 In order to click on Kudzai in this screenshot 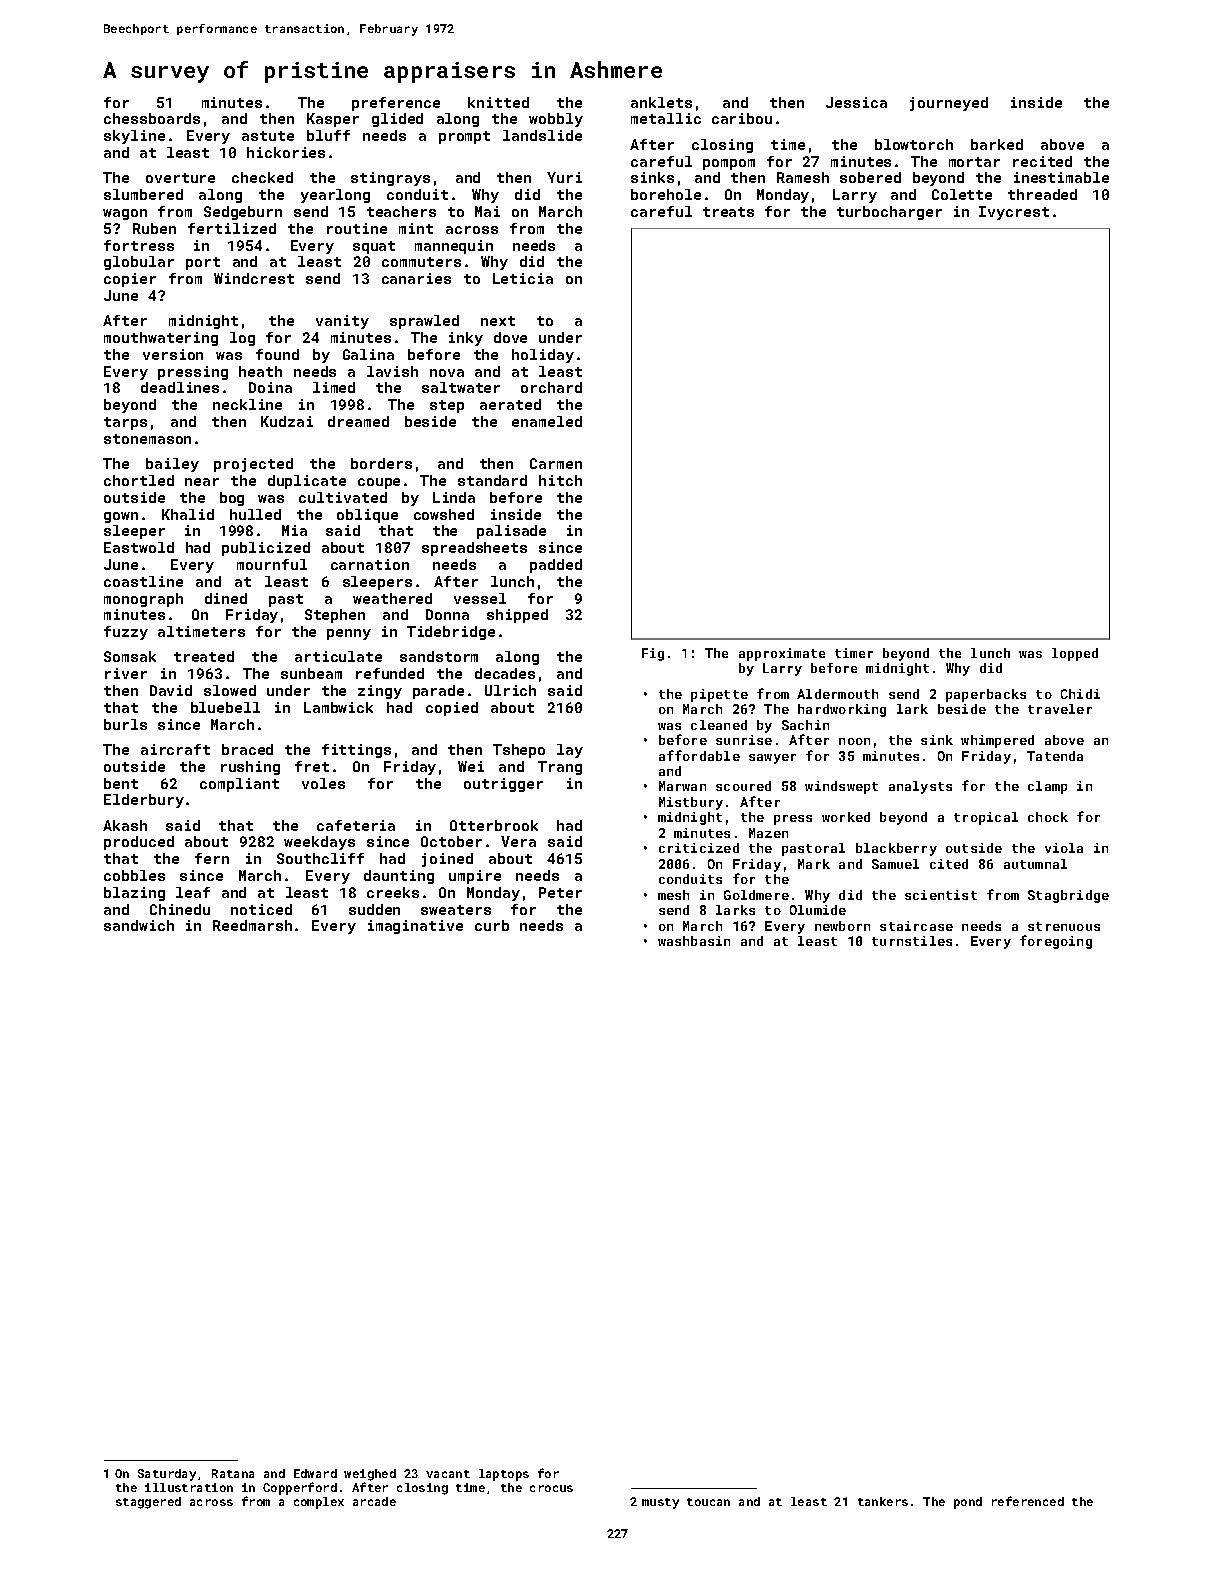, I will do `click(287, 421)`.
